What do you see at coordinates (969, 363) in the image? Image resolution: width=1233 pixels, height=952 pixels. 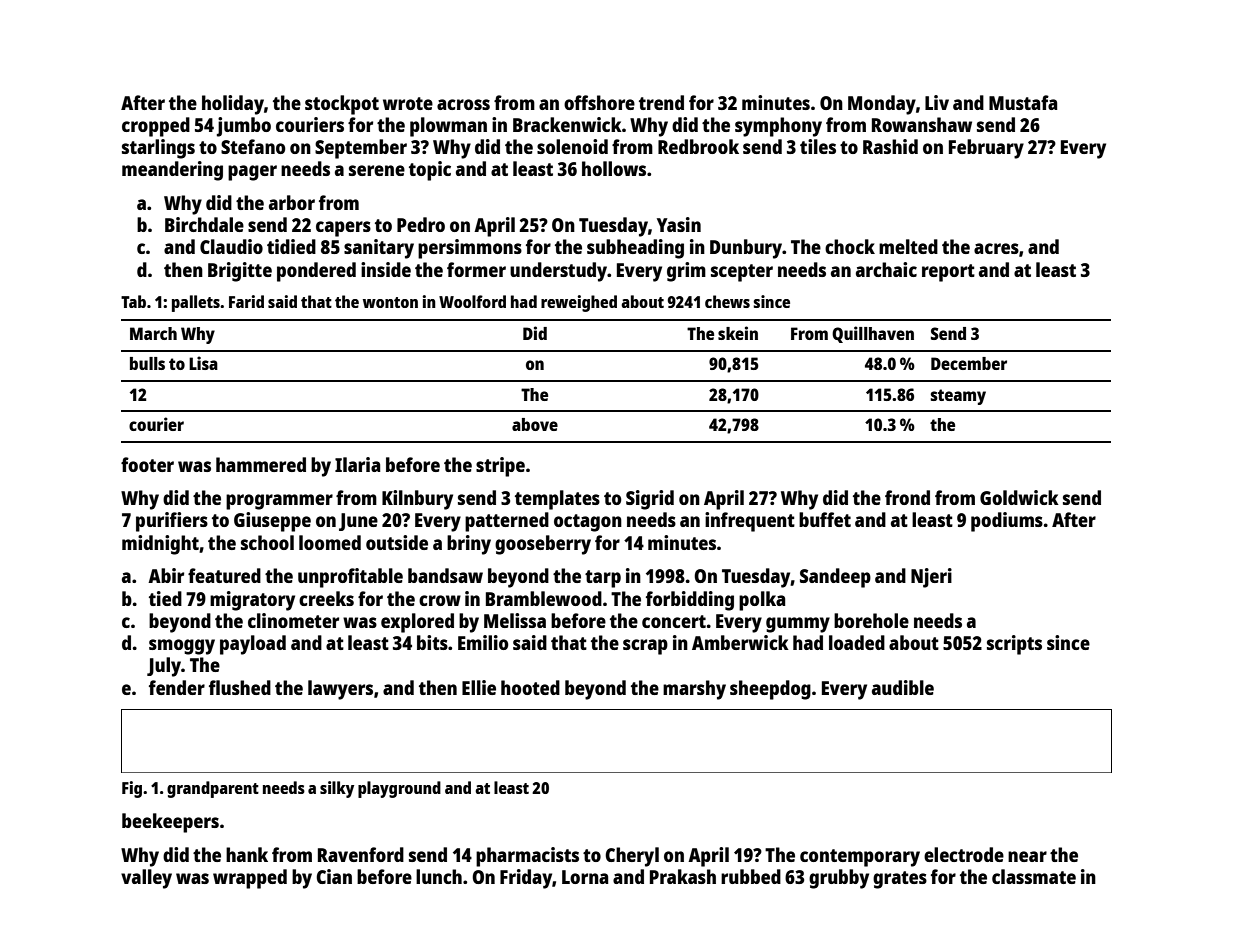 I see `December` at bounding box center [969, 363].
